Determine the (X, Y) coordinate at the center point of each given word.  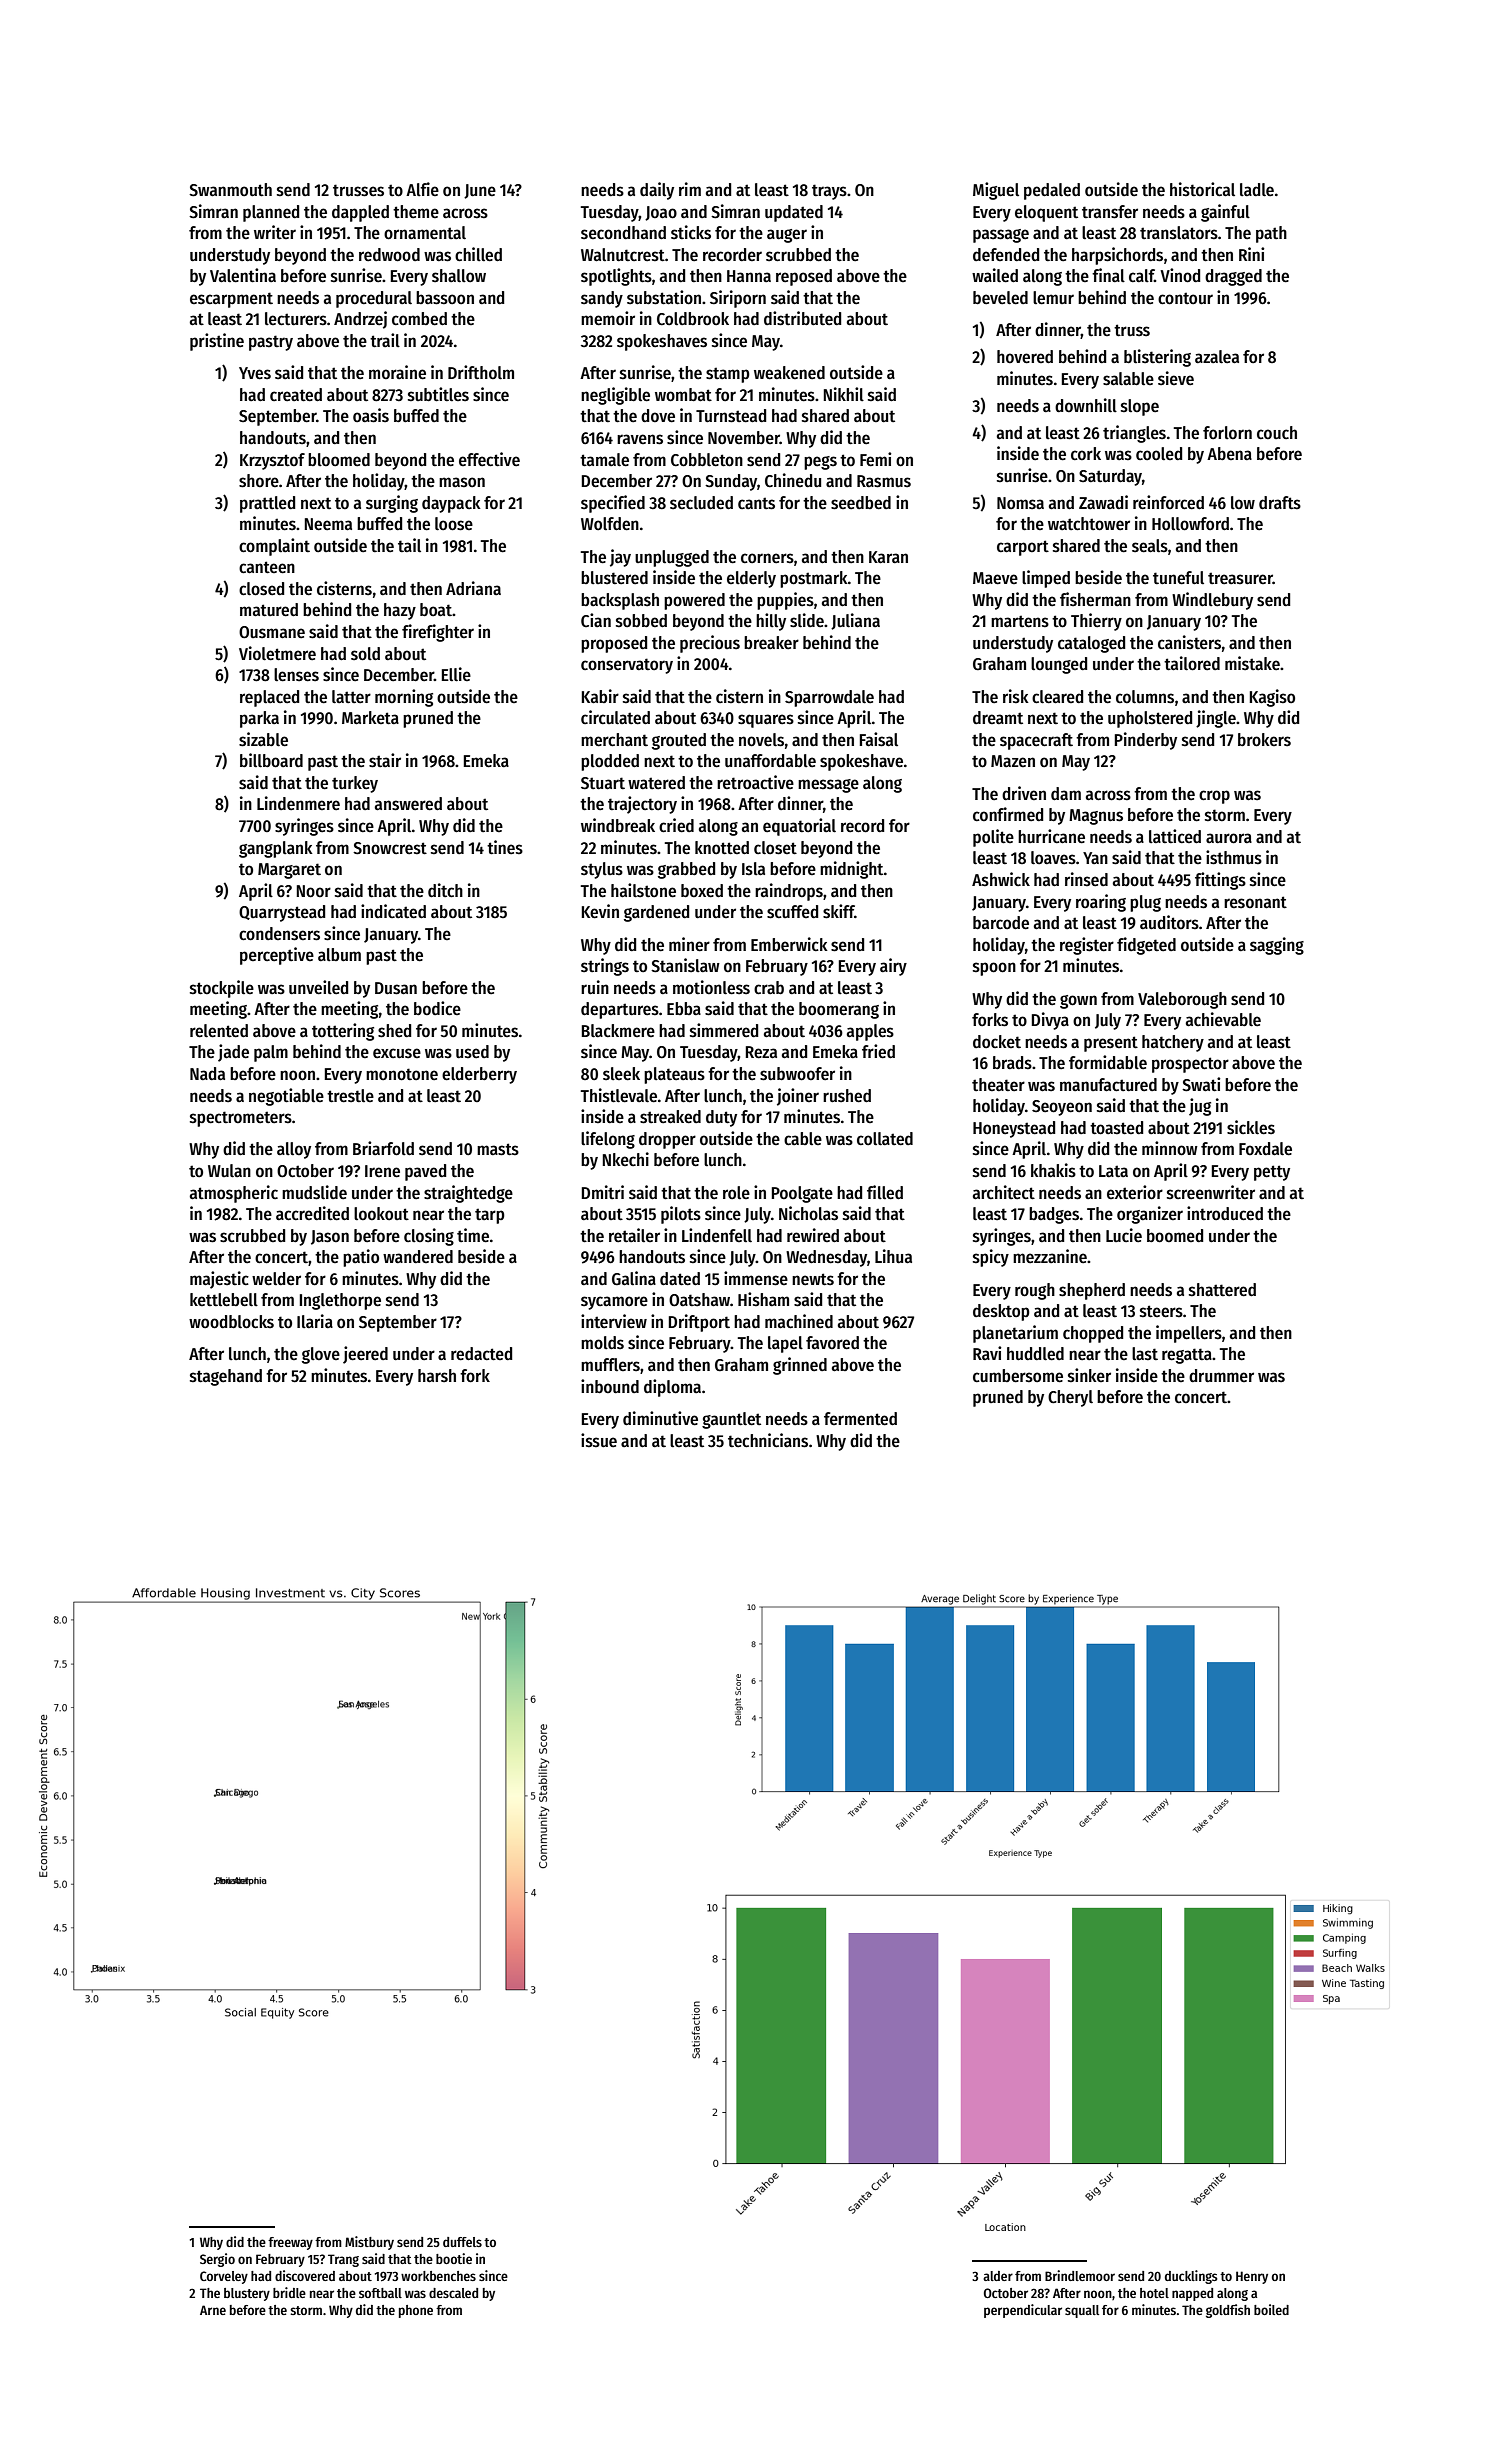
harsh (437, 1376)
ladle (1257, 190)
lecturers (296, 319)
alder (998, 2276)
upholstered (1150, 719)
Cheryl (1070, 1398)
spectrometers (241, 1119)
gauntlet (731, 1420)
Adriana (473, 588)
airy (893, 967)
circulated (615, 717)
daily (657, 191)
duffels (462, 2242)
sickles (1251, 1127)
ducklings (1191, 2277)
